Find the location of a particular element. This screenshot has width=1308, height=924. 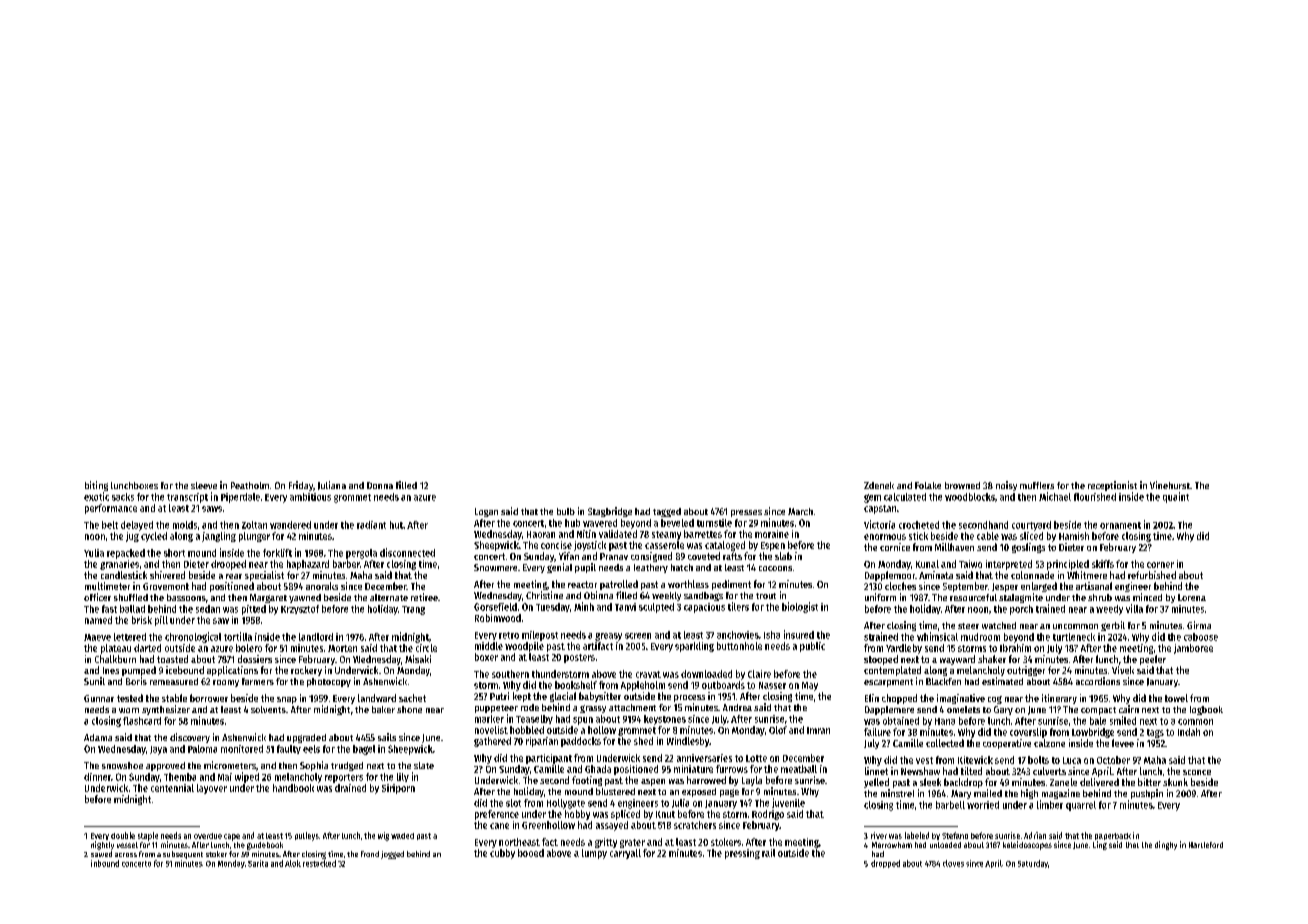

grassy is located at coordinates (593, 709).
